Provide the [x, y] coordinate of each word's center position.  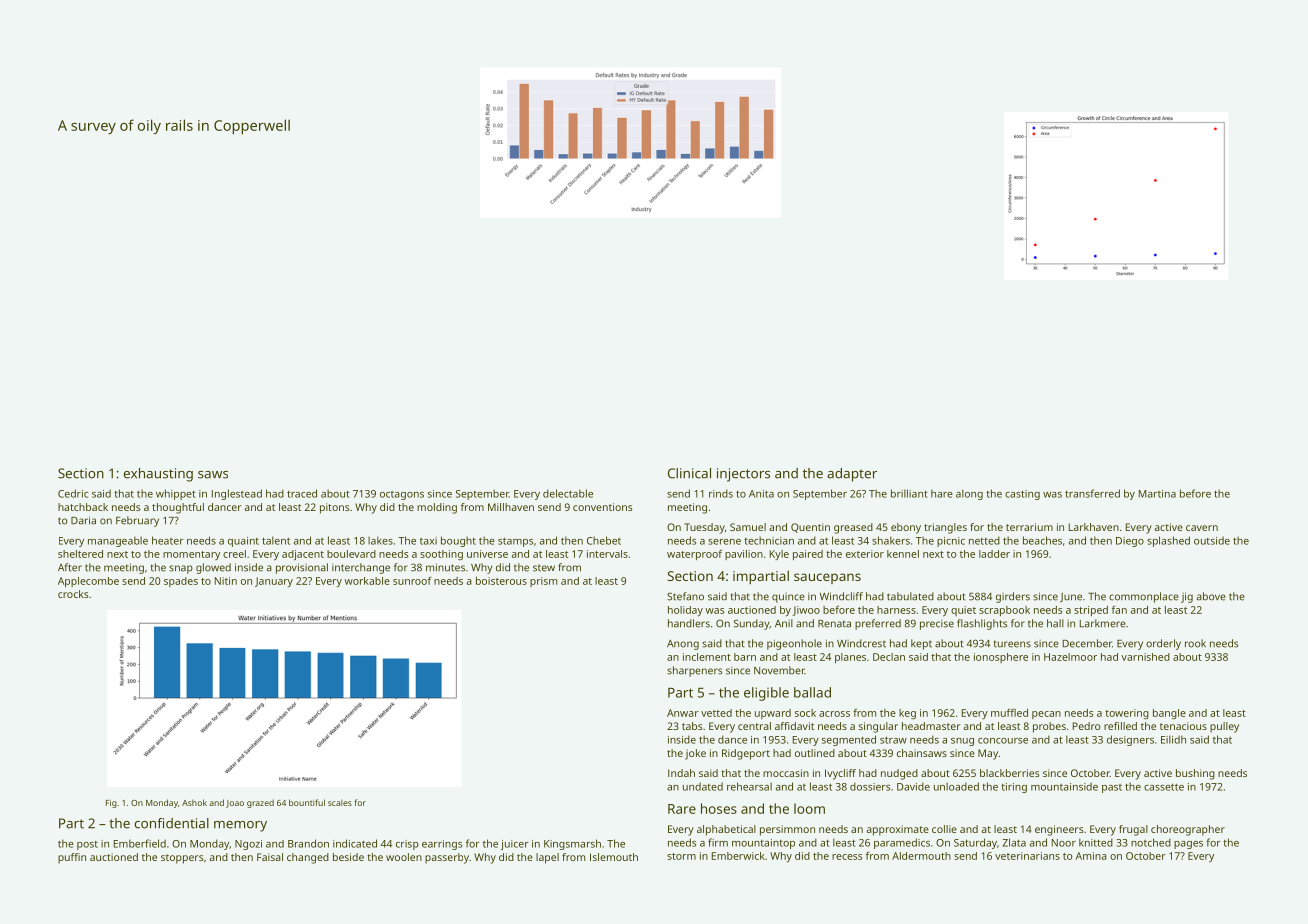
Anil [784, 623]
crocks [73, 594]
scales [340, 802]
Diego [1130, 542]
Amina [1091, 856]
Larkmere [1103, 623]
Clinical [689, 473]
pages [1188, 845]
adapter [852, 475]
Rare [682, 809]
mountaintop [763, 844]
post [87, 845]
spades [181, 582]
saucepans [827, 578]
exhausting [158, 475]
